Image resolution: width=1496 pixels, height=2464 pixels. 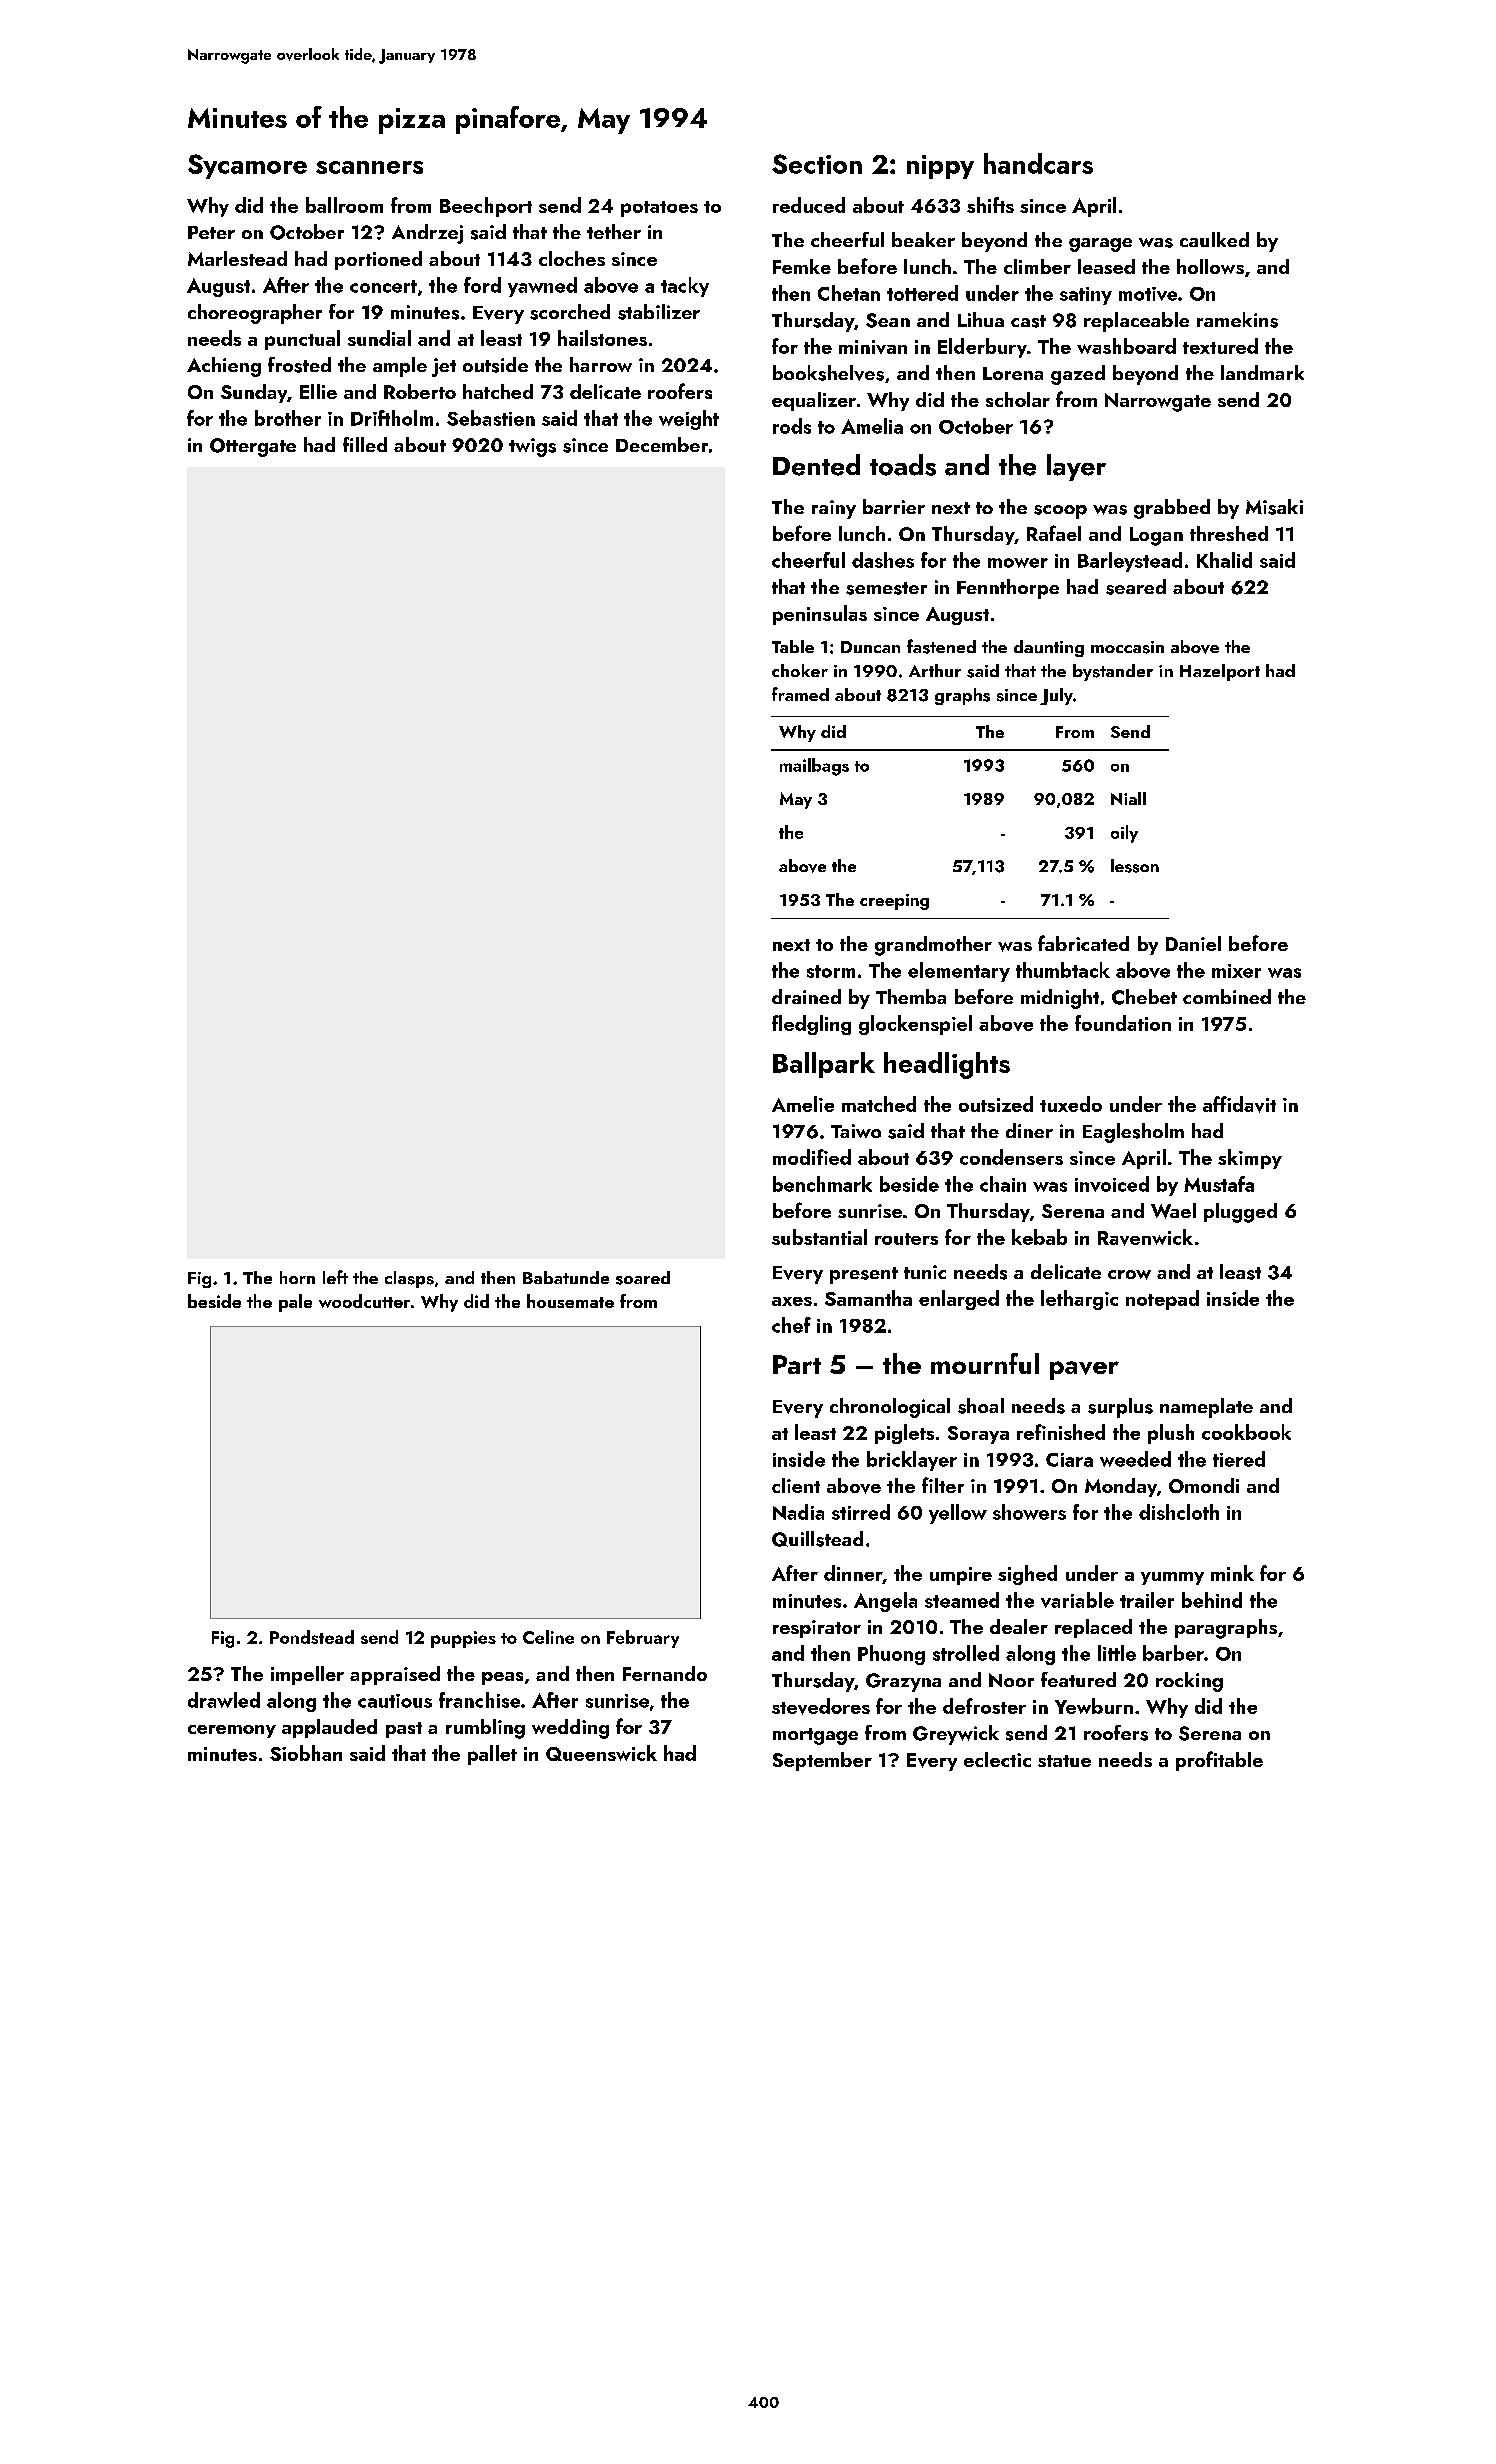 What do you see at coordinates (1064, 1761) in the screenshot?
I see `statue` at bounding box center [1064, 1761].
